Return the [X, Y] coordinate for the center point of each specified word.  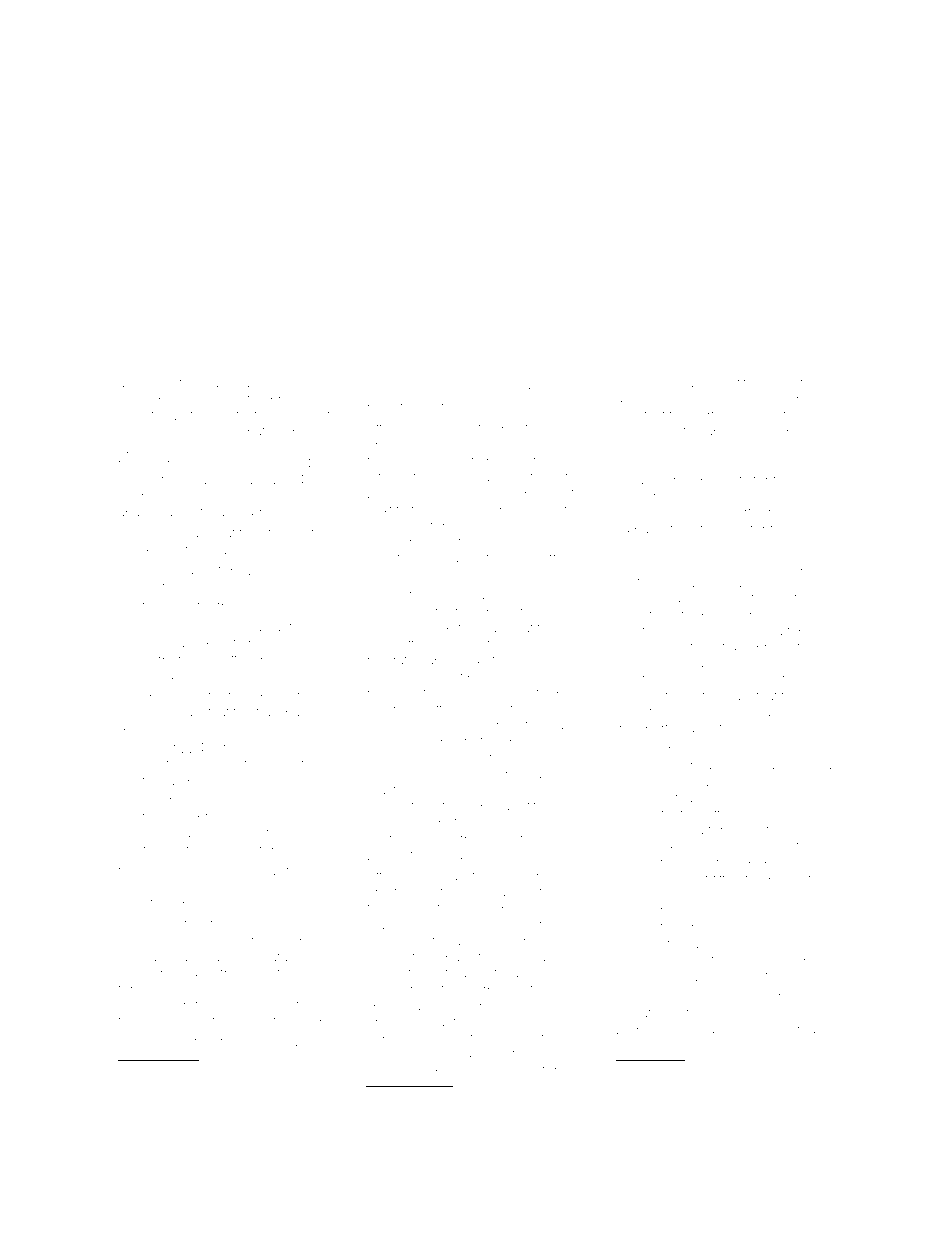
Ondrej [790, 400]
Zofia [189, 414]
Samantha [277, 627]
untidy [385, 974]
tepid [801, 632]
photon [522, 429]
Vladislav [723, 1029]
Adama [138, 924]
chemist [298, 1164]
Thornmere [401, 628]
